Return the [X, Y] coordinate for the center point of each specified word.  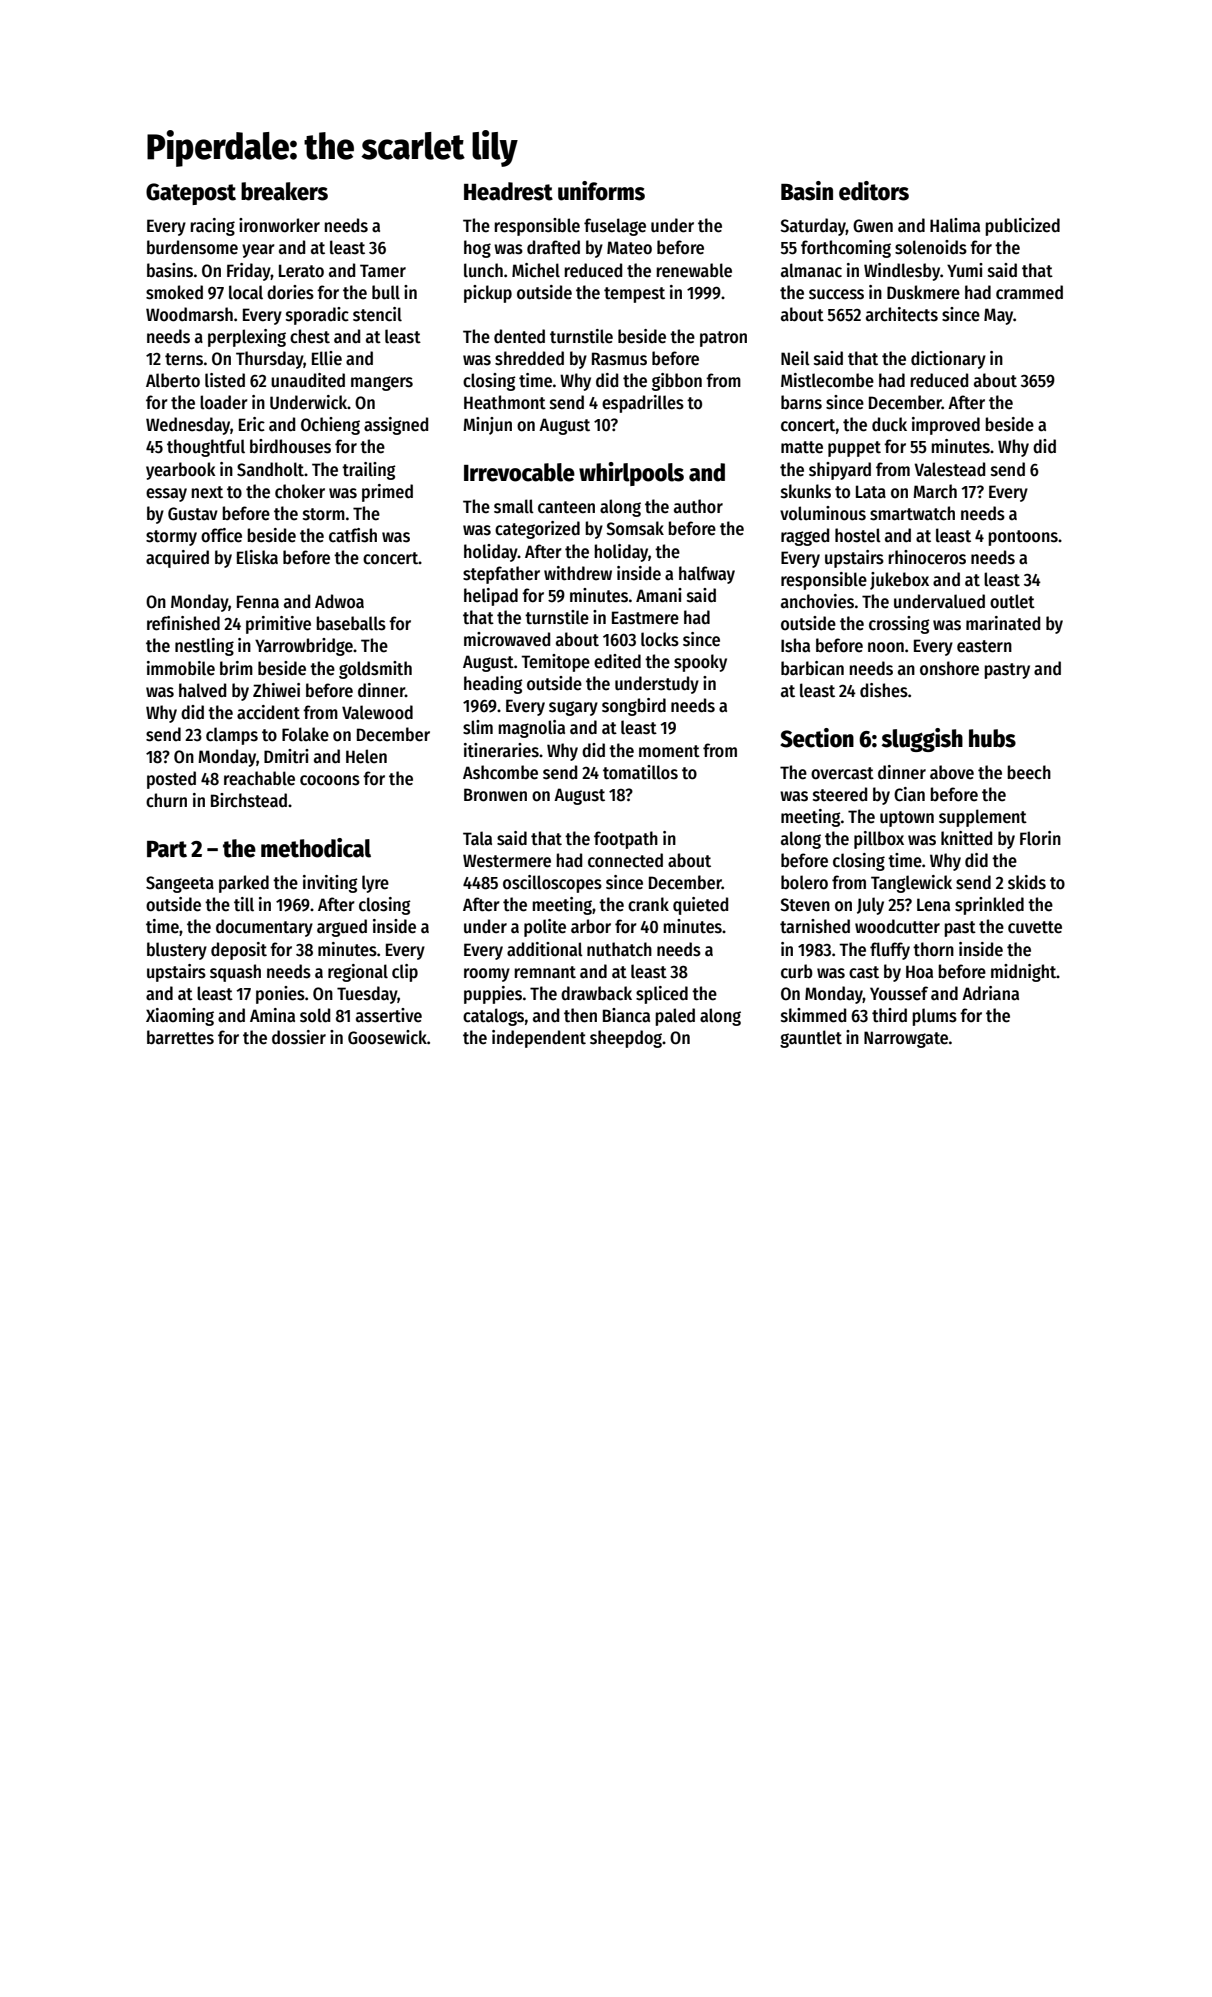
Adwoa [339, 601]
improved [946, 426]
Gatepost [191, 194]
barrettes [180, 1037]
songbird [634, 707]
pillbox [879, 840]
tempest [634, 295]
